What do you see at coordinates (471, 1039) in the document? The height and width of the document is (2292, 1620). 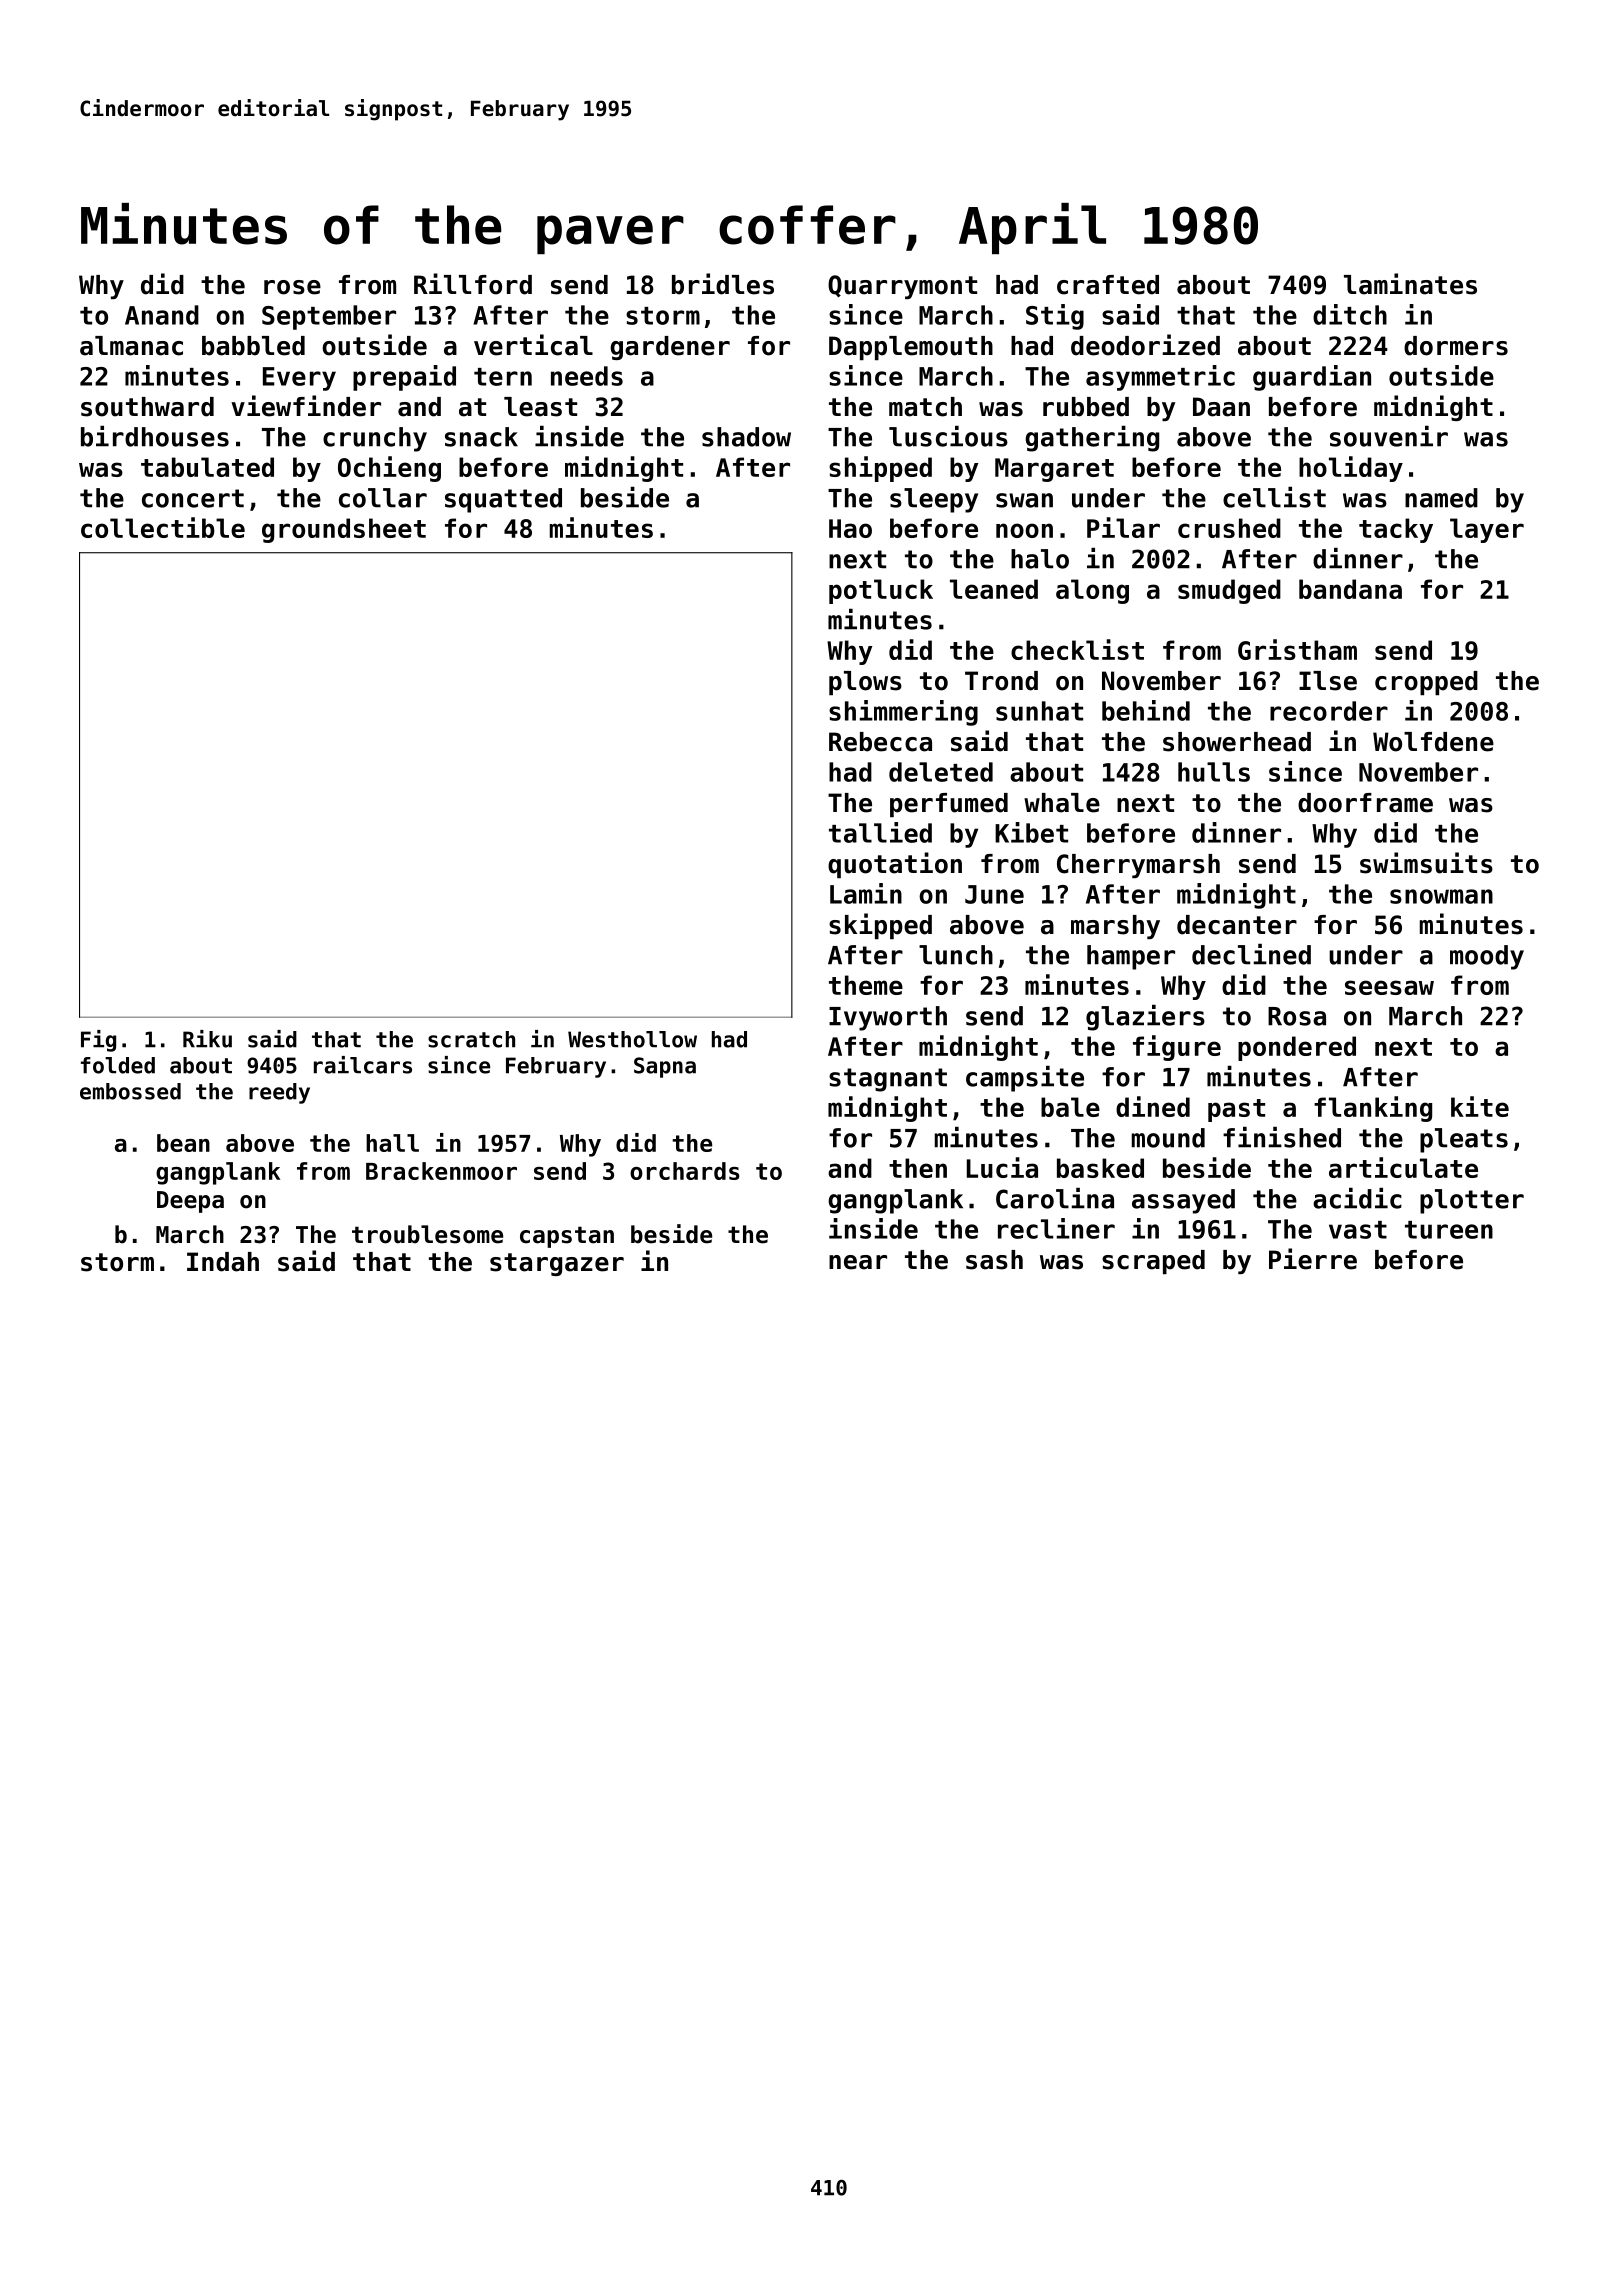 I see `scratch` at bounding box center [471, 1039].
